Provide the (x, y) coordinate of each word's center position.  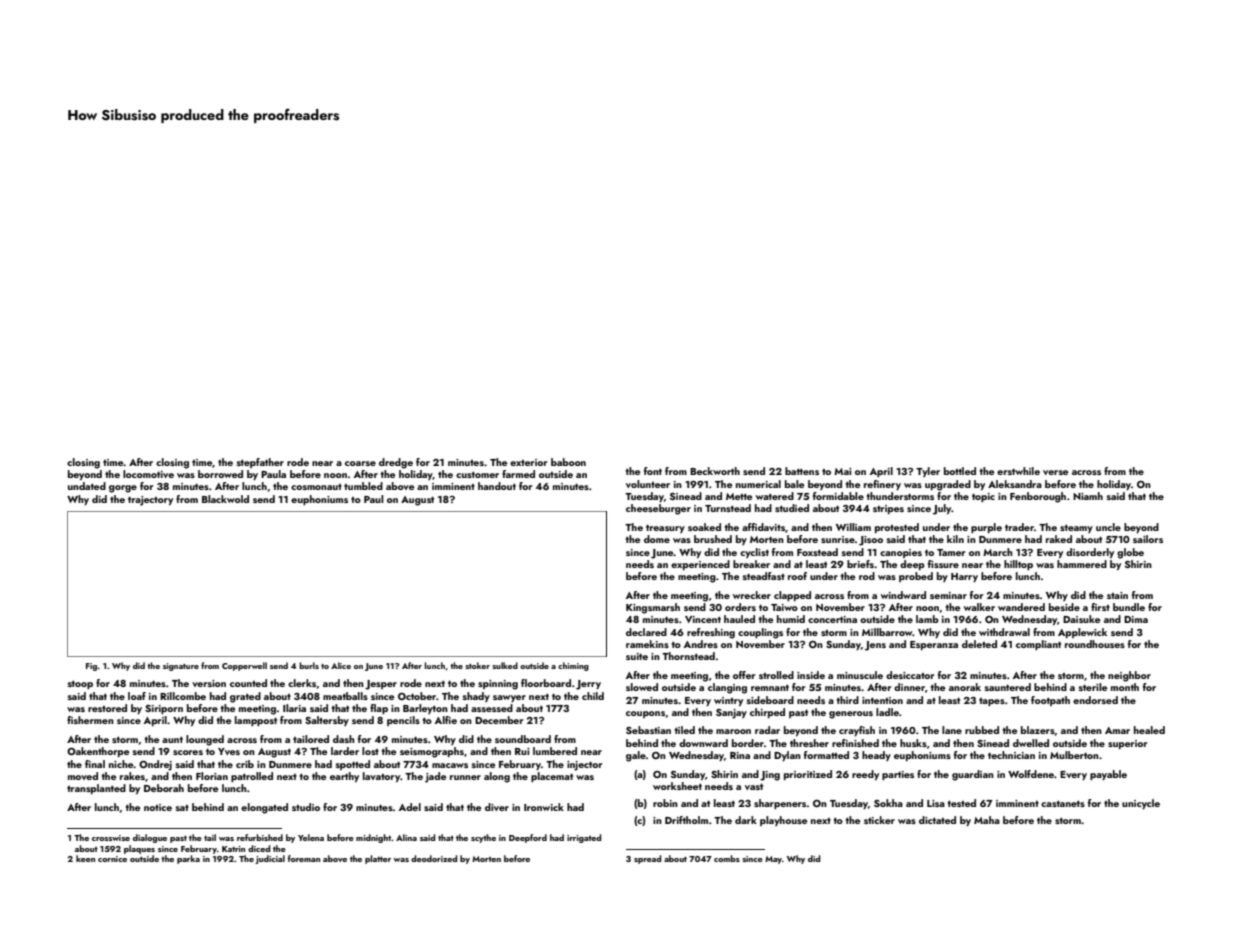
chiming (573, 666)
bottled (960, 471)
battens (802, 471)
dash (344, 739)
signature (181, 667)
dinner (909, 687)
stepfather (260, 463)
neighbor (1129, 676)
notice (158, 807)
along (497, 777)
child (593, 696)
